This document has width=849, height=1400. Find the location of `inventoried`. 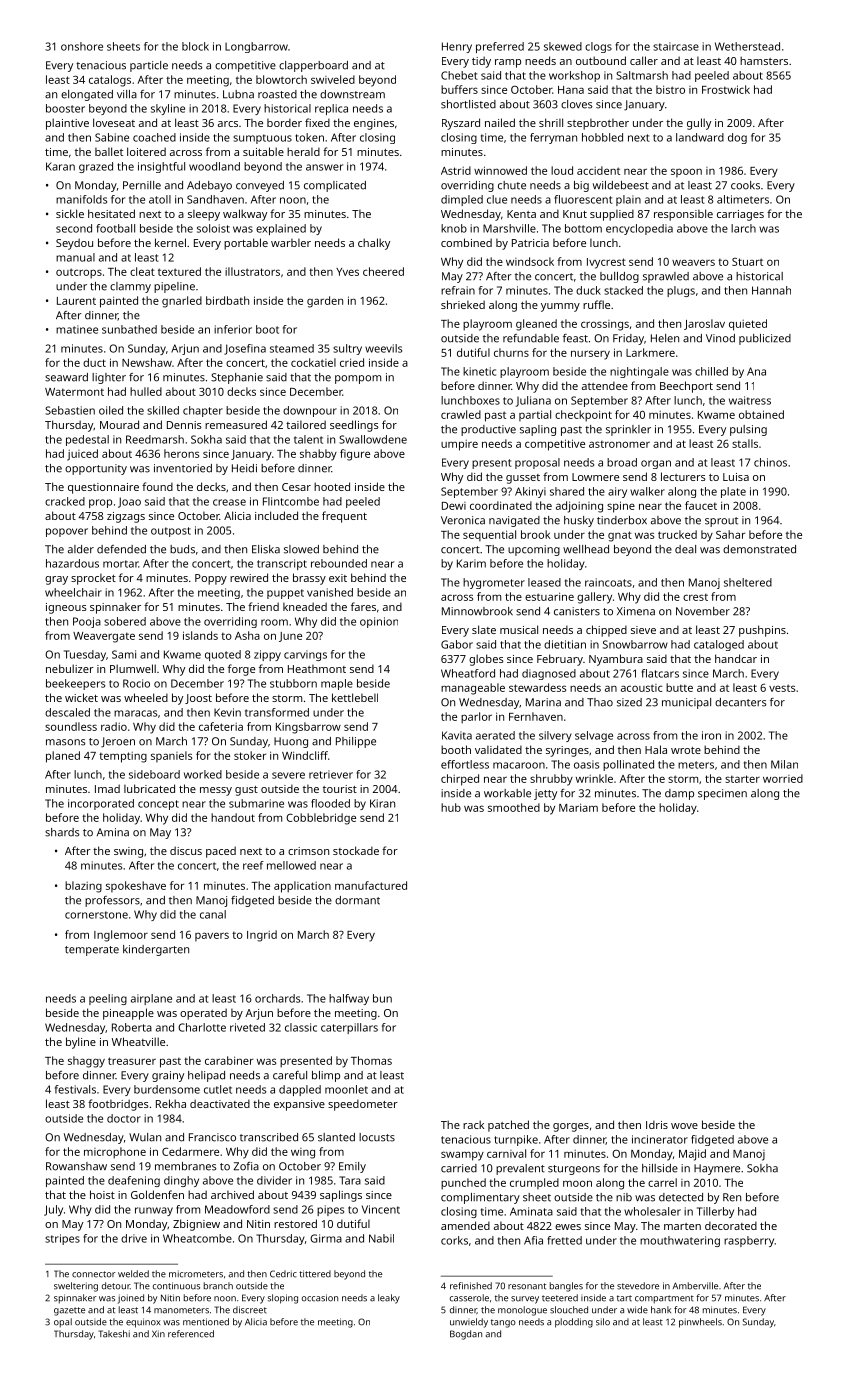

inventoried is located at coordinates (183, 468).
